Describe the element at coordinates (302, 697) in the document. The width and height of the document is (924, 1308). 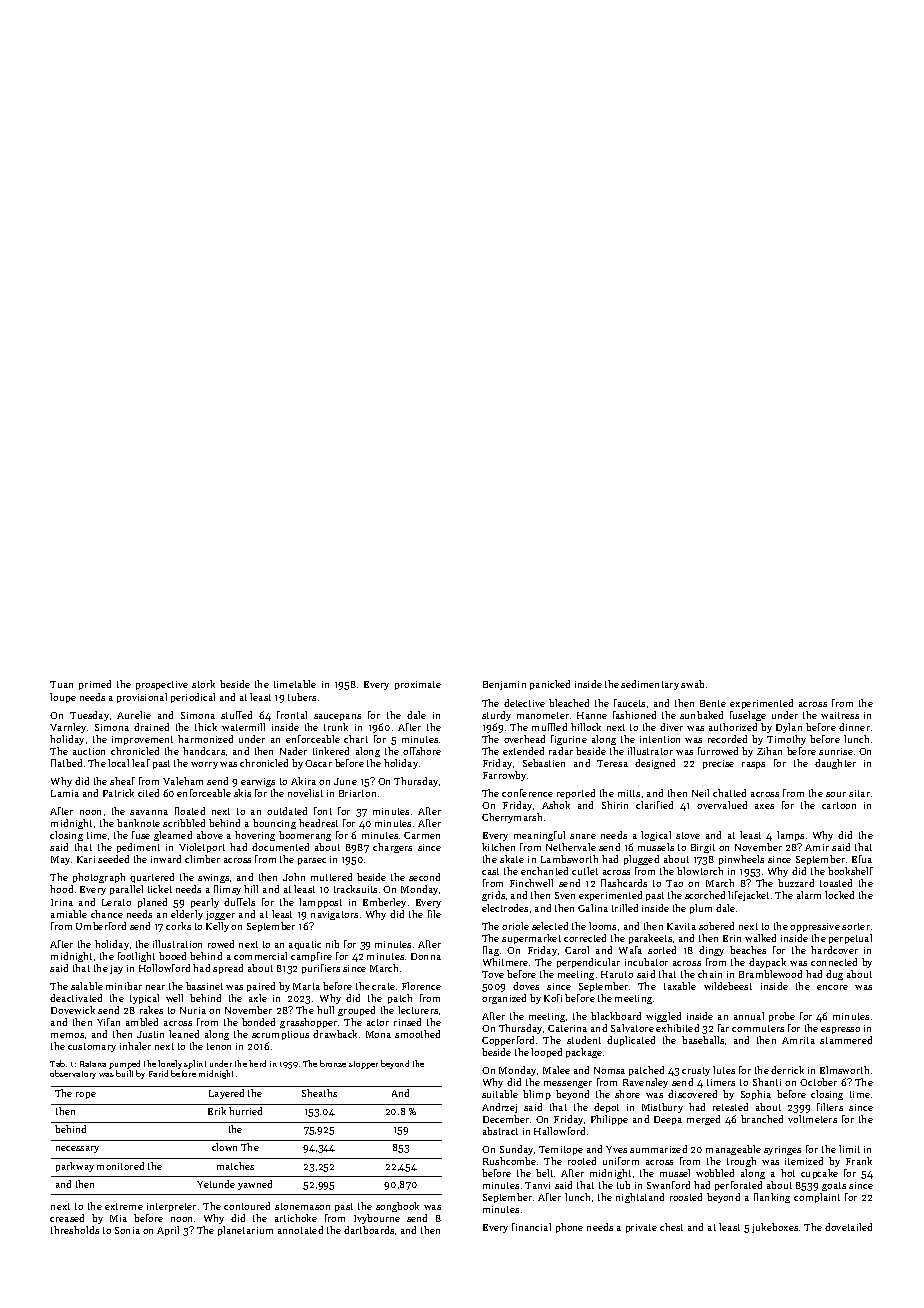
I see `tubers` at that location.
